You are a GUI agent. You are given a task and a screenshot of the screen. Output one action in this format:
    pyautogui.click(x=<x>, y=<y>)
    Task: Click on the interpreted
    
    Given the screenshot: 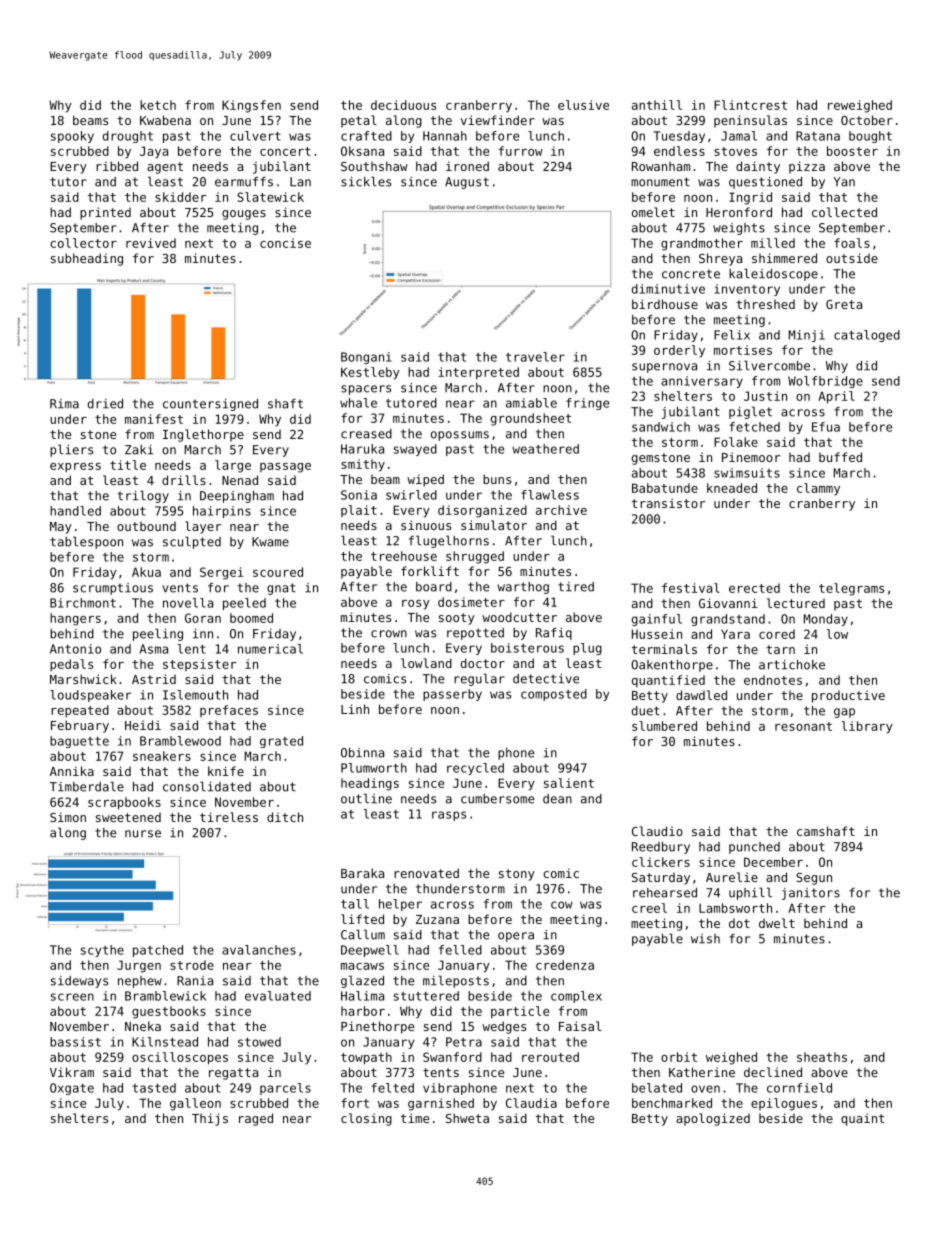 What is the action you would take?
    pyautogui.click(x=478, y=373)
